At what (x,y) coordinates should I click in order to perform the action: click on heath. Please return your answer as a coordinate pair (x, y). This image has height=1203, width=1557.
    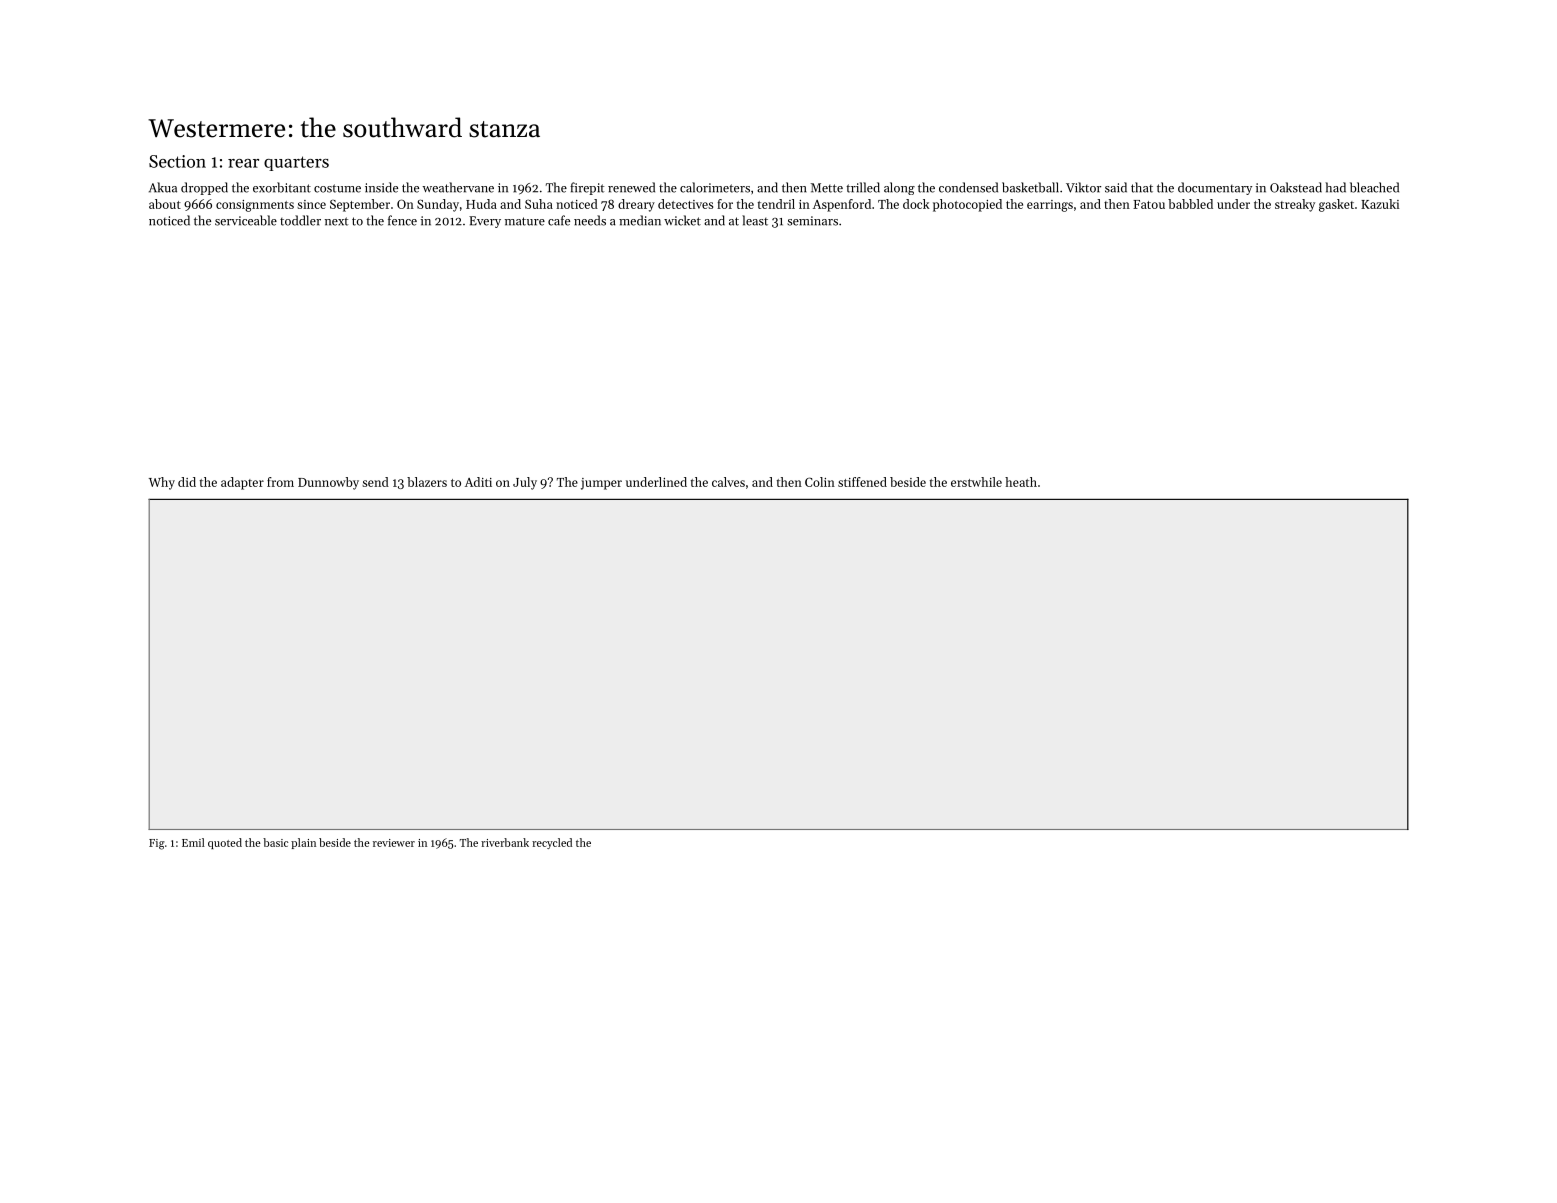
    Looking at the image, I should click on (1021, 482).
